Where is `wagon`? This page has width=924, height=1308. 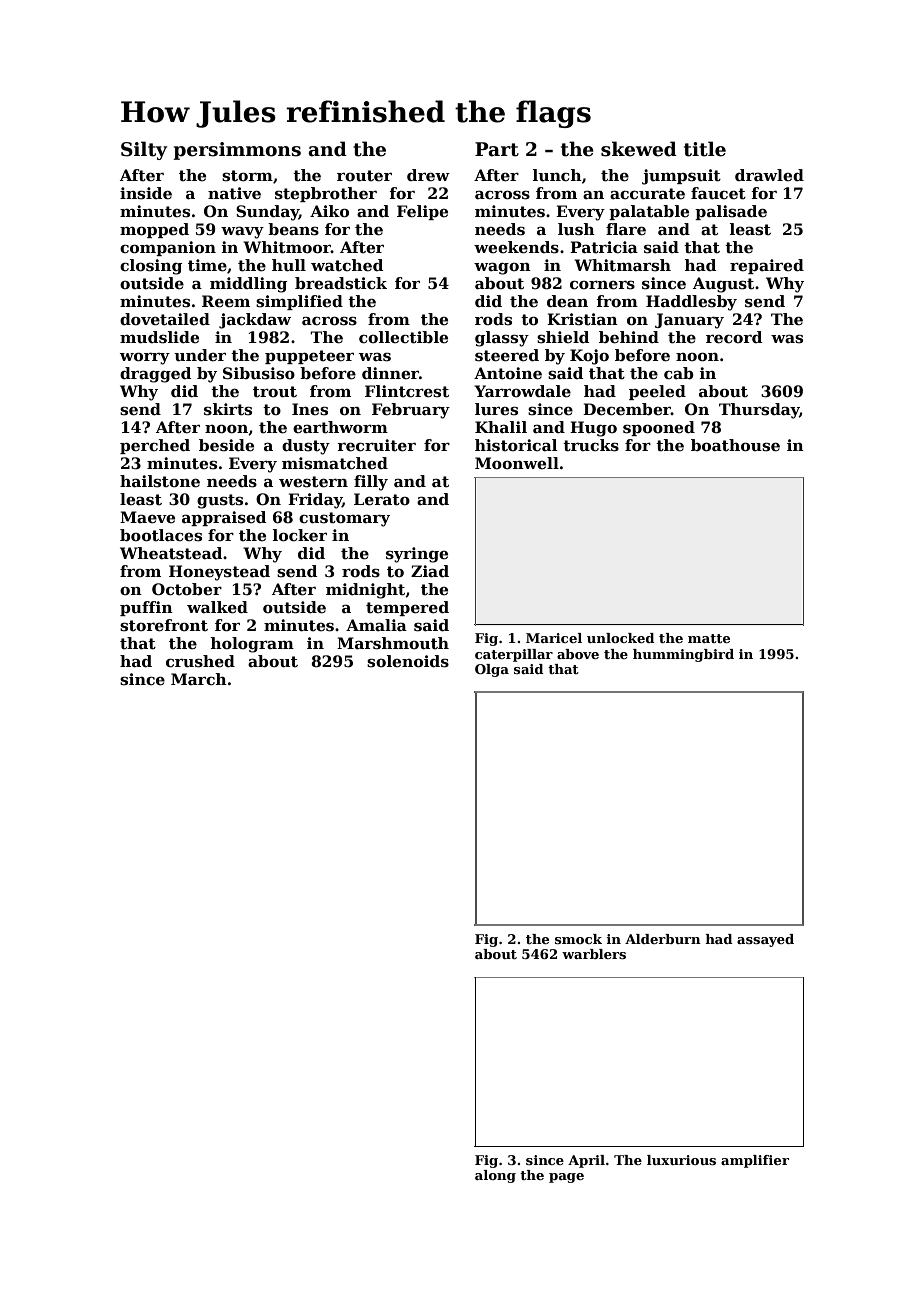 wagon is located at coordinates (502, 268).
